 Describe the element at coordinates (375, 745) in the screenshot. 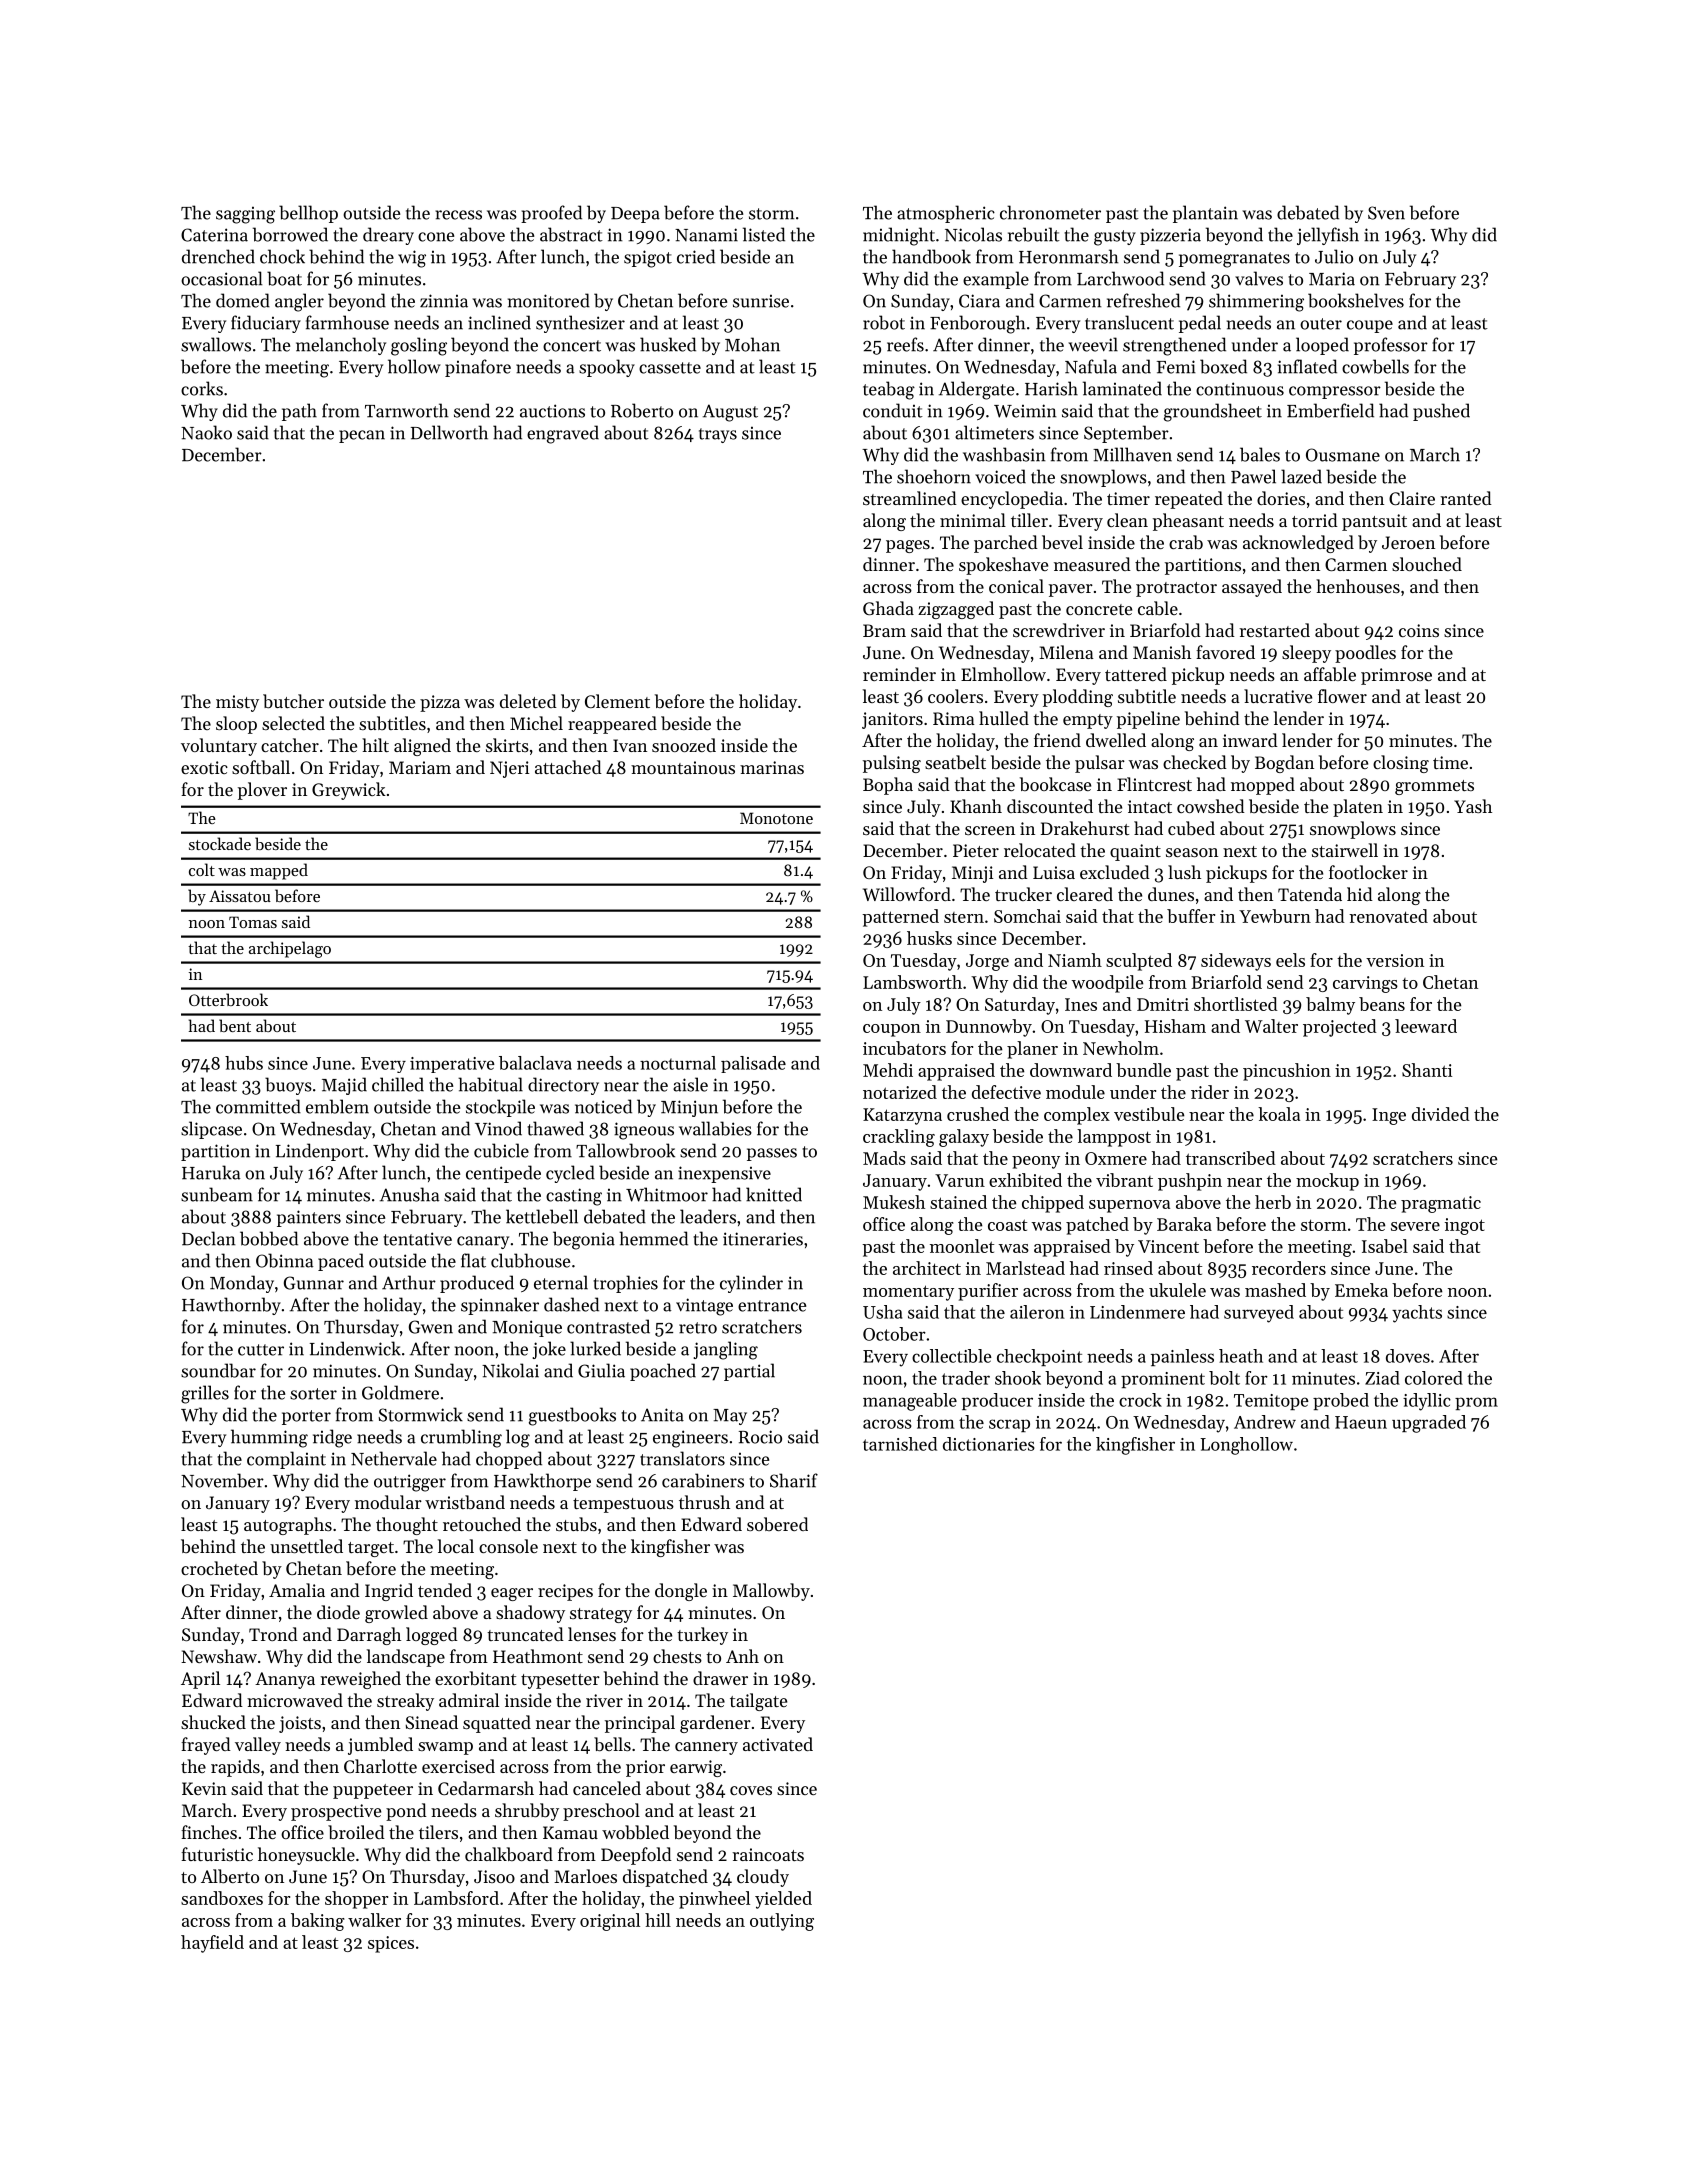

I see `hilt` at that location.
